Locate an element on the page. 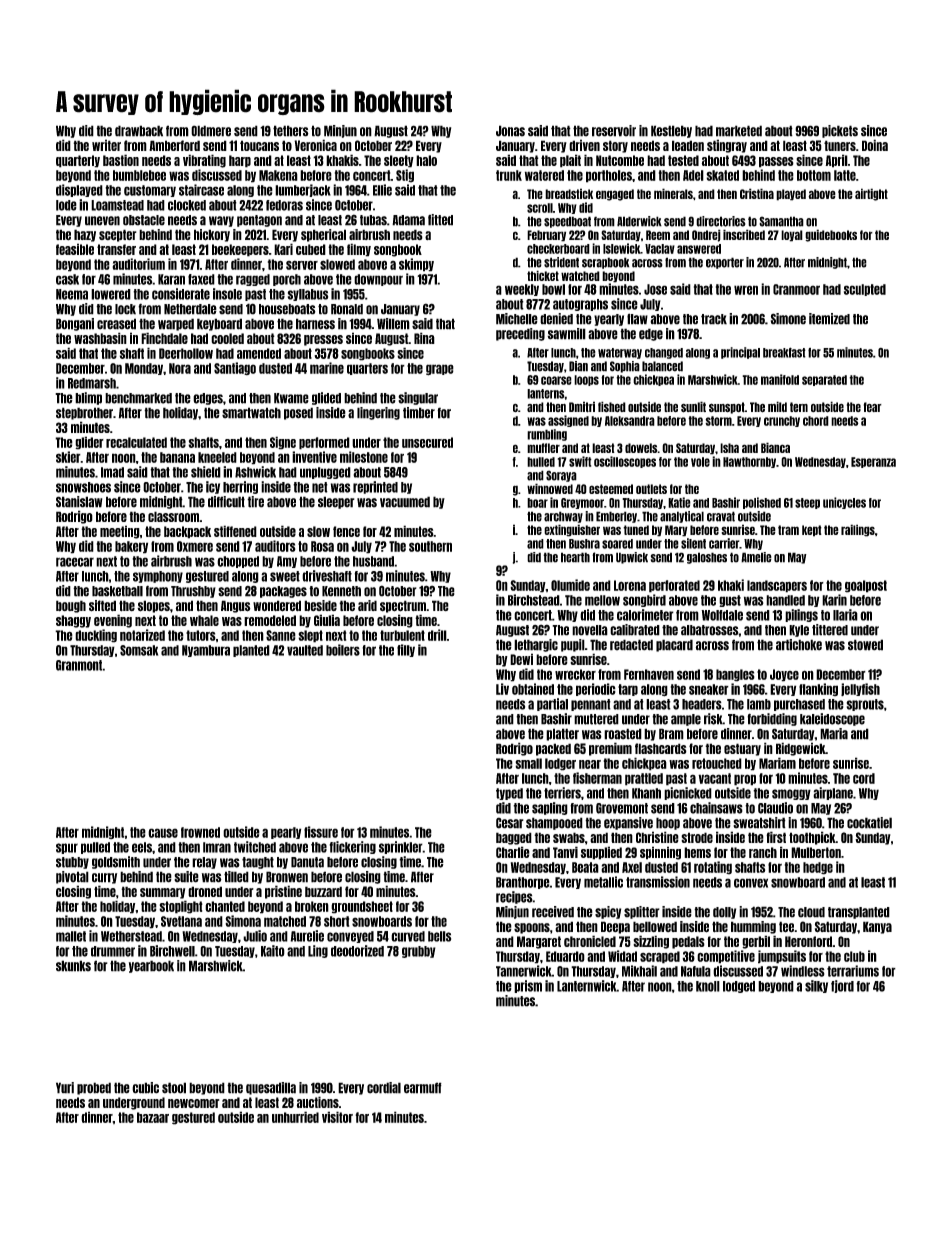 Image resolution: width=952 pixels, height=1233 pixels. bells is located at coordinates (439, 936).
